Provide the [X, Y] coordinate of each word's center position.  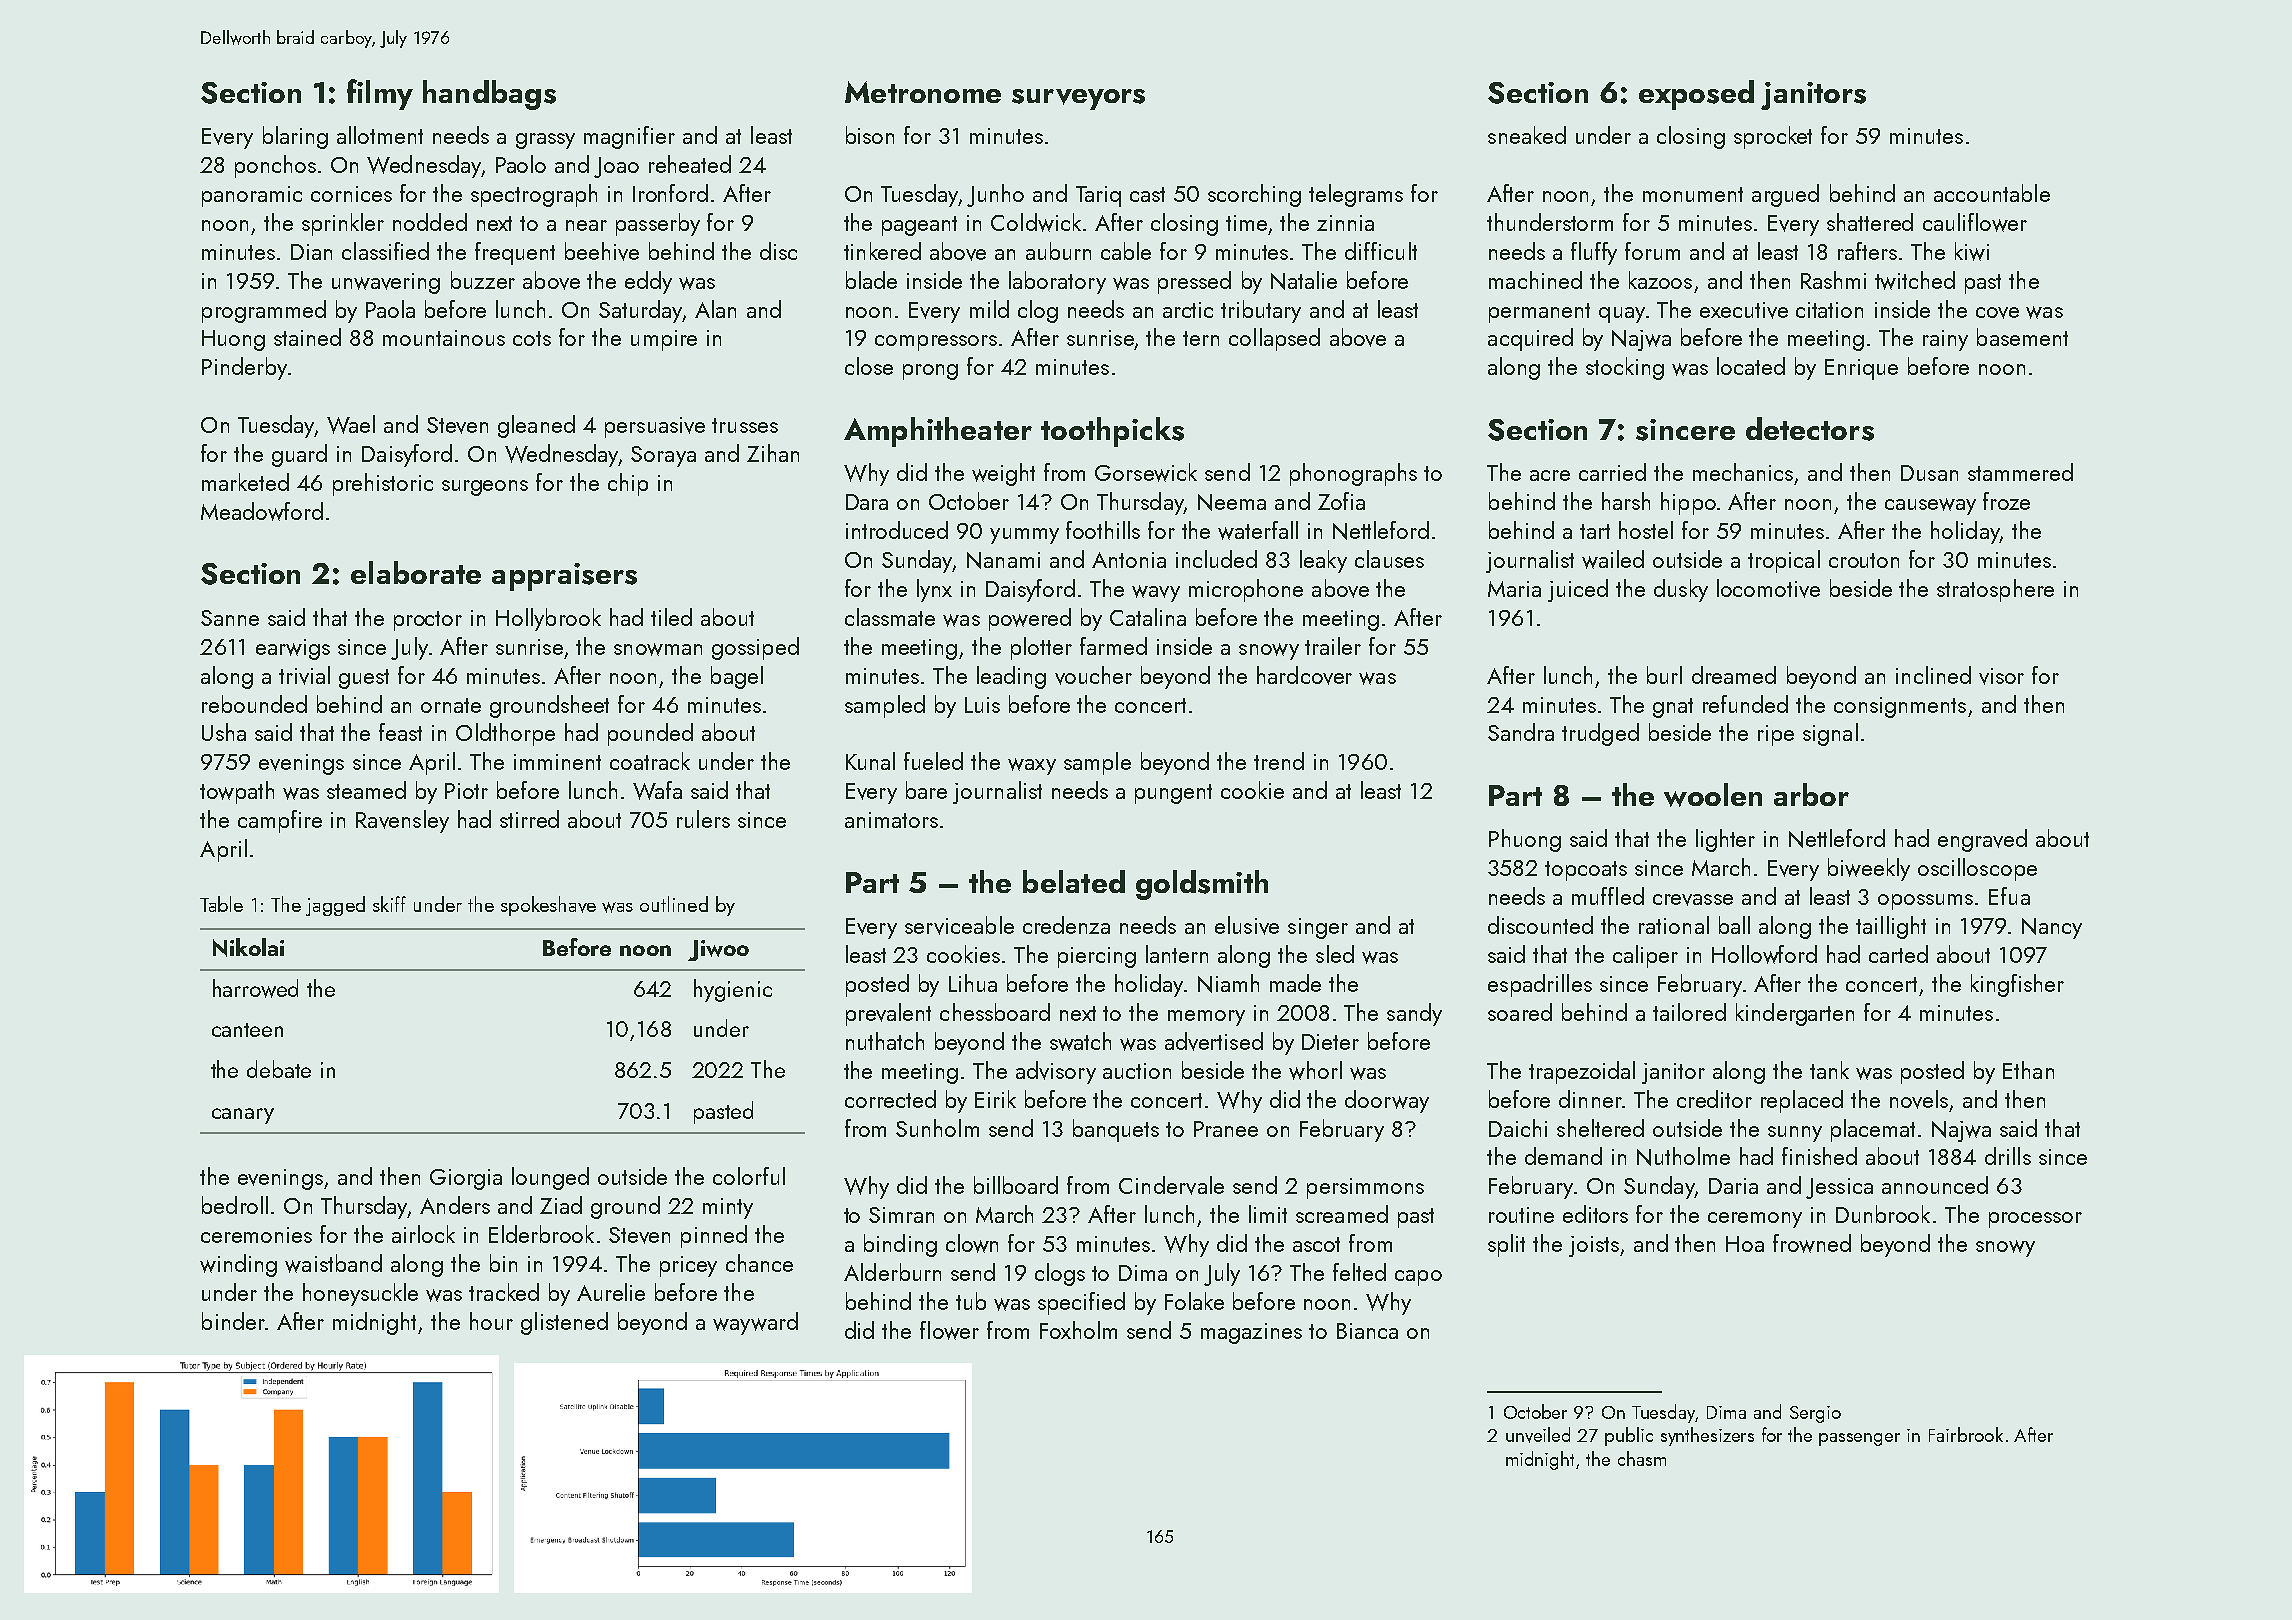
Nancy [2052, 928]
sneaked [1527, 135]
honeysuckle [360, 1294]
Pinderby [244, 368]
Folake [1194, 1301]
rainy [1945, 340]
